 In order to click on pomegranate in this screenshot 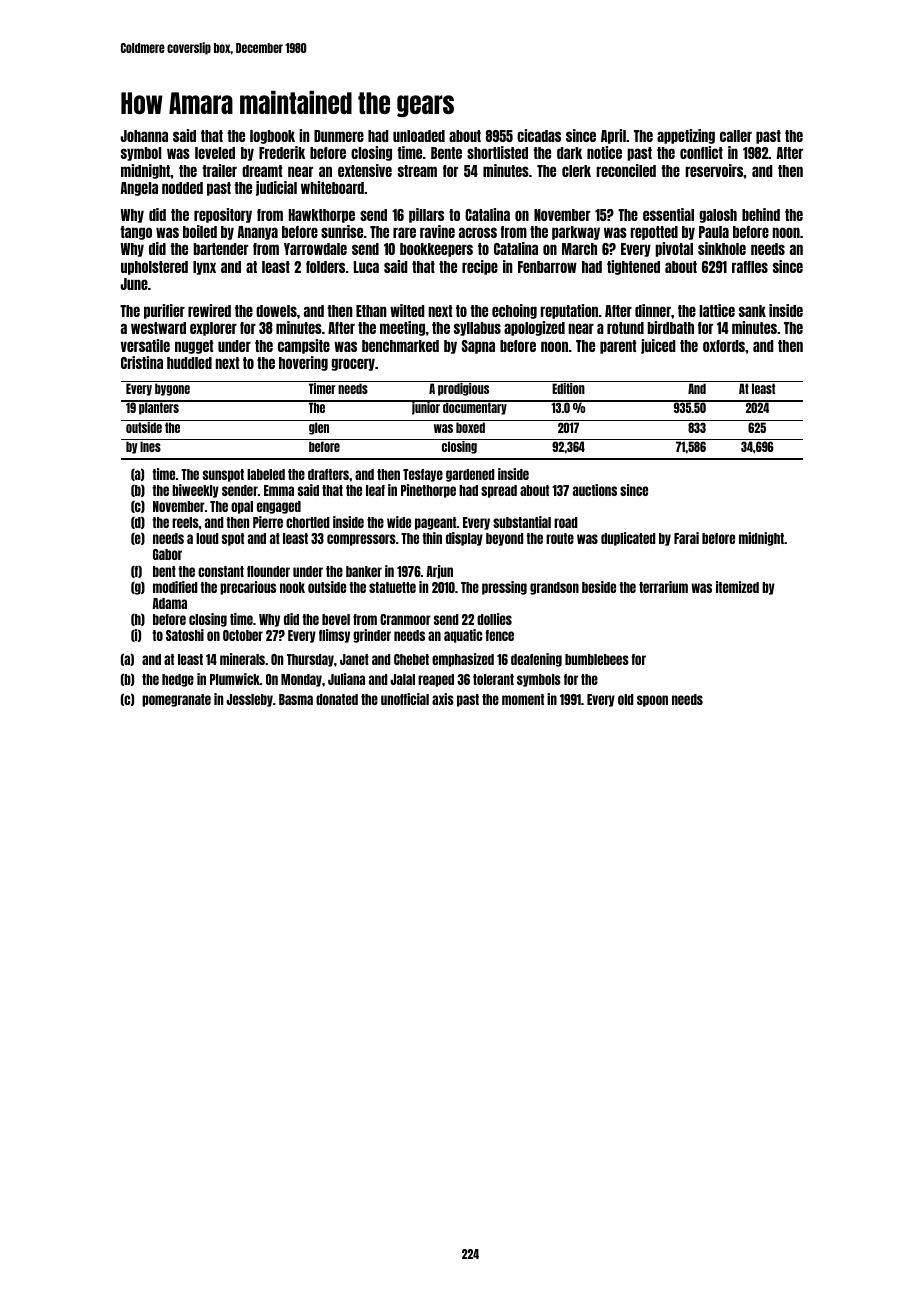, I will do `click(176, 700)`.
